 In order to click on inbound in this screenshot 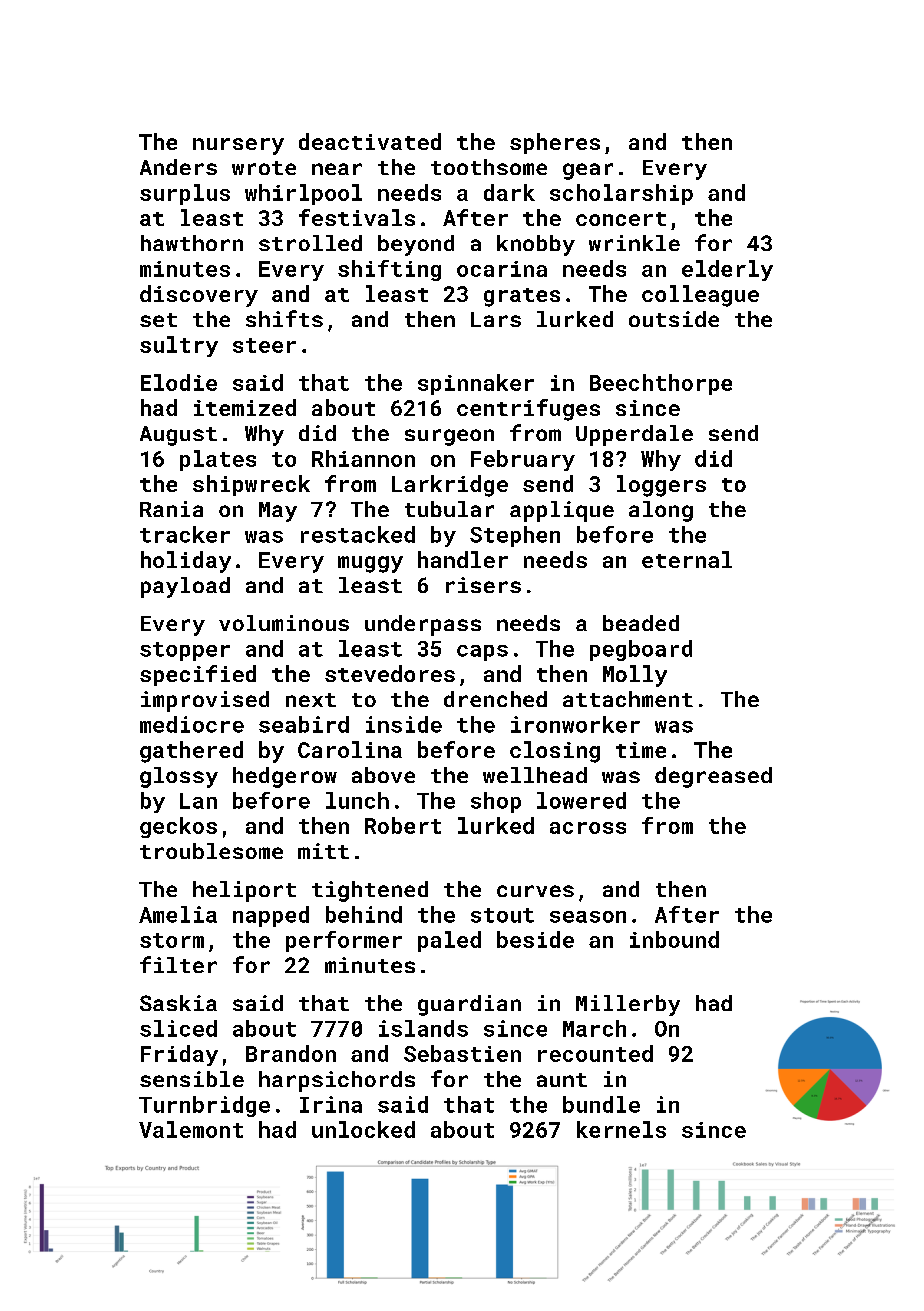, I will do `click(674, 939)`.
